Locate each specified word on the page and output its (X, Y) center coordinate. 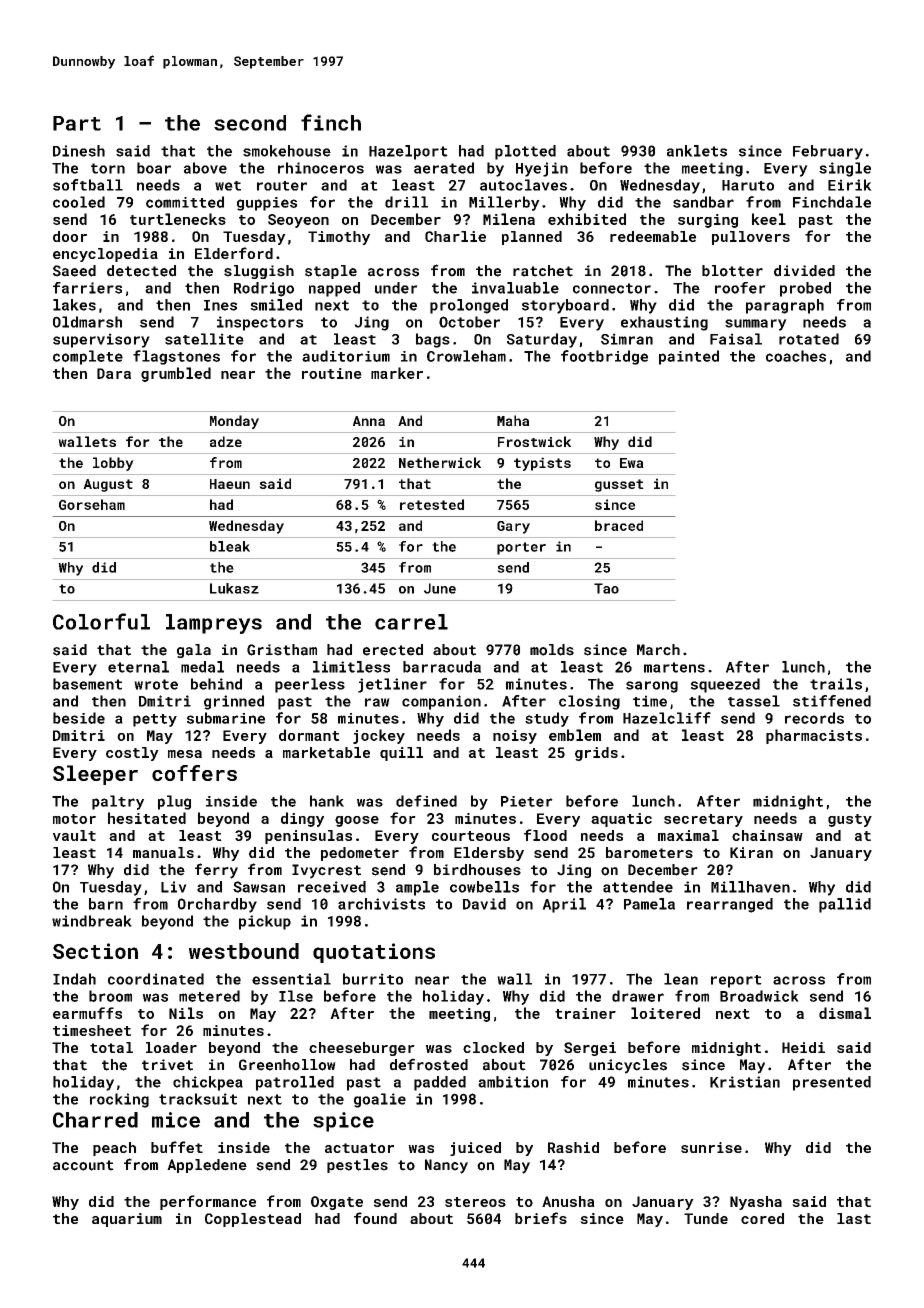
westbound (244, 951)
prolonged (469, 306)
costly (132, 754)
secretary (703, 820)
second (250, 123)
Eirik (850, 185)
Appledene (207, 1166)
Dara (114, 373)
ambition (513, 1082)
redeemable (653, 236)
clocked (493, 1047)
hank (327, 801)
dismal (845, 1013)
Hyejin (542, 169)
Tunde (706, 1218)
